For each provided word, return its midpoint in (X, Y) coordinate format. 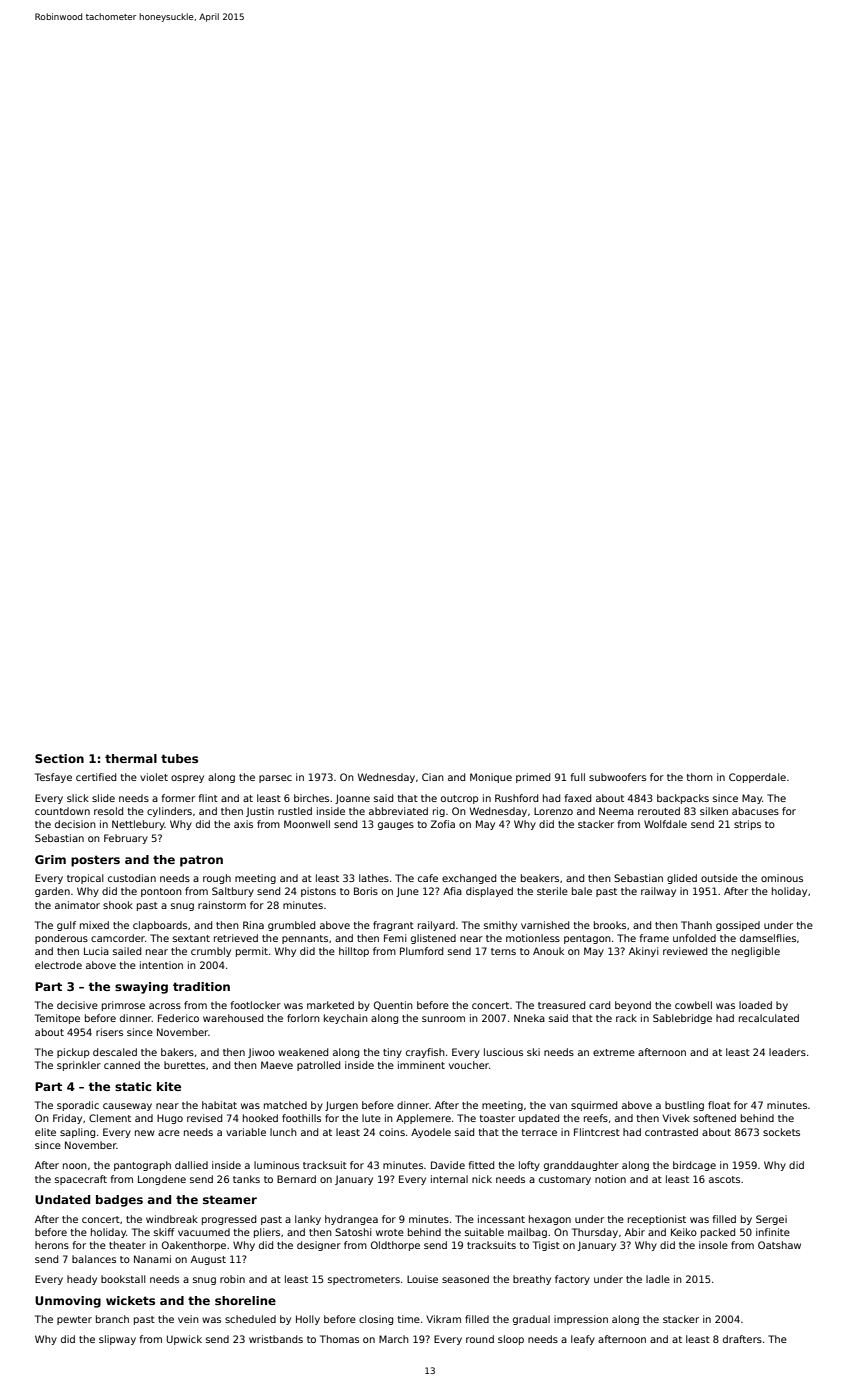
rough (217, 879)
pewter (74, 1320)
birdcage (694, 1166)
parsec (275, 779)
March (394, 1339)
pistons (318, 892)
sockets (781, 1132)
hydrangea (351, 1220)
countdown (62, 811)
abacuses (755, 811)
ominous (782, 878)
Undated (62, 1199)
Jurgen (341, 1106)
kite (169, 1086)
